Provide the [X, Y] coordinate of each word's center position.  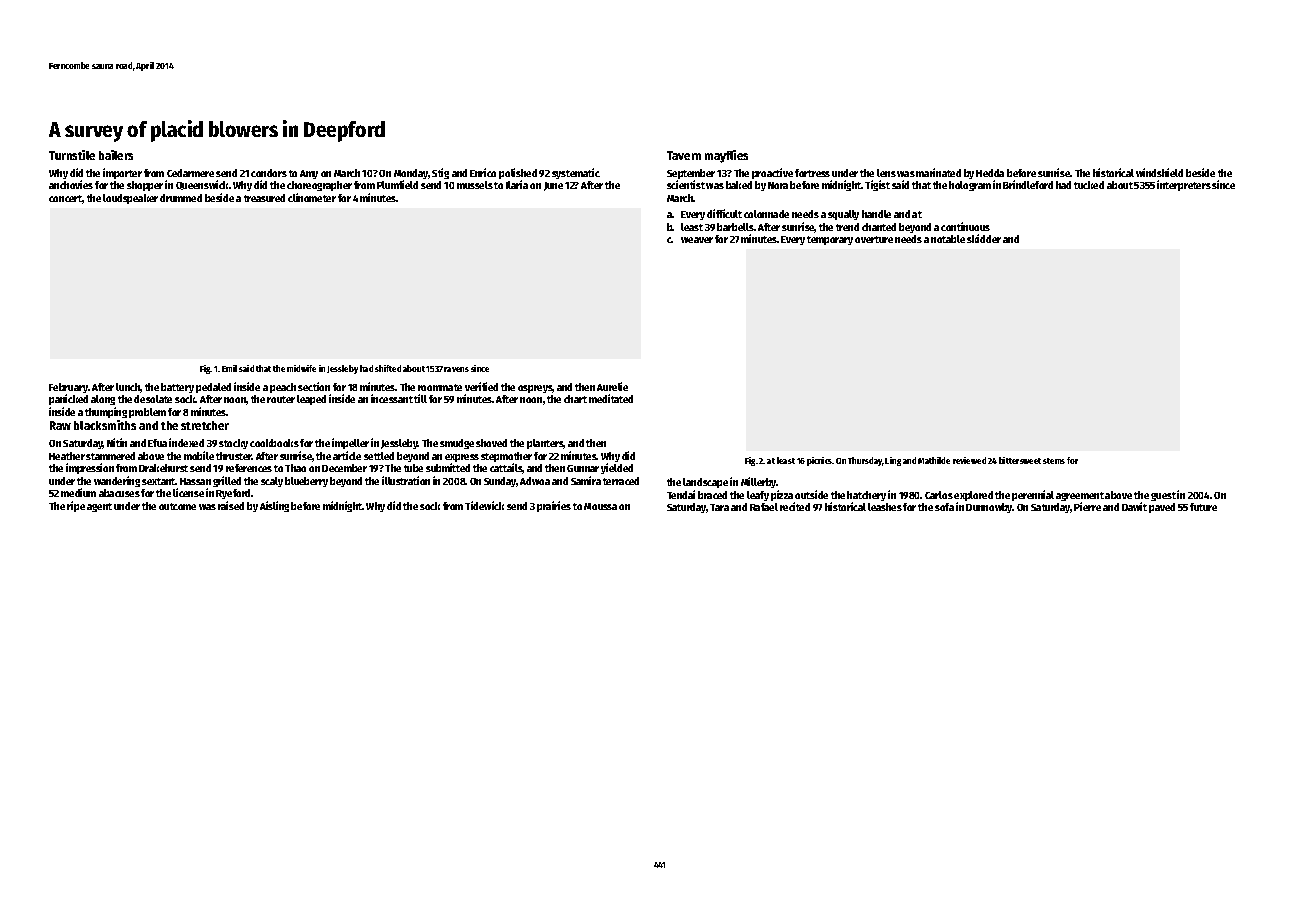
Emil [229, 368]
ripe [76, 506]
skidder [984, 238]
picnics [820, 461]
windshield [1159, 172]
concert [66, 199]
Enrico [483, 172]
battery [177, 388]
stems [1054, 461]
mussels [475, 185]
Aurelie [612, 386]
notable [948, 239]
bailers [116, 155]
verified [481, 386]
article [347, 455]
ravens [456, 369]
